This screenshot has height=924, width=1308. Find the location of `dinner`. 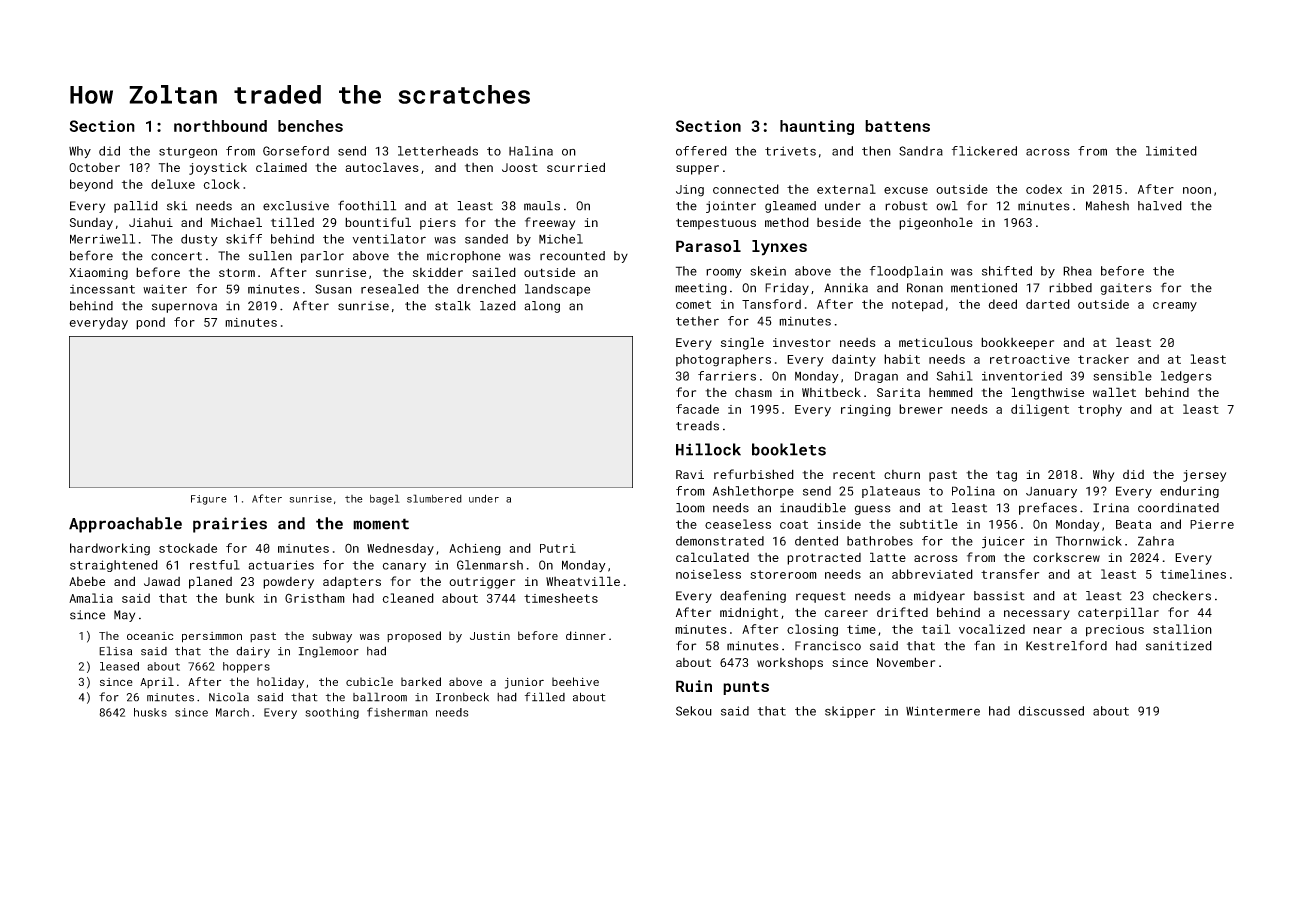

dinner is located at coordinates (586, 635).
